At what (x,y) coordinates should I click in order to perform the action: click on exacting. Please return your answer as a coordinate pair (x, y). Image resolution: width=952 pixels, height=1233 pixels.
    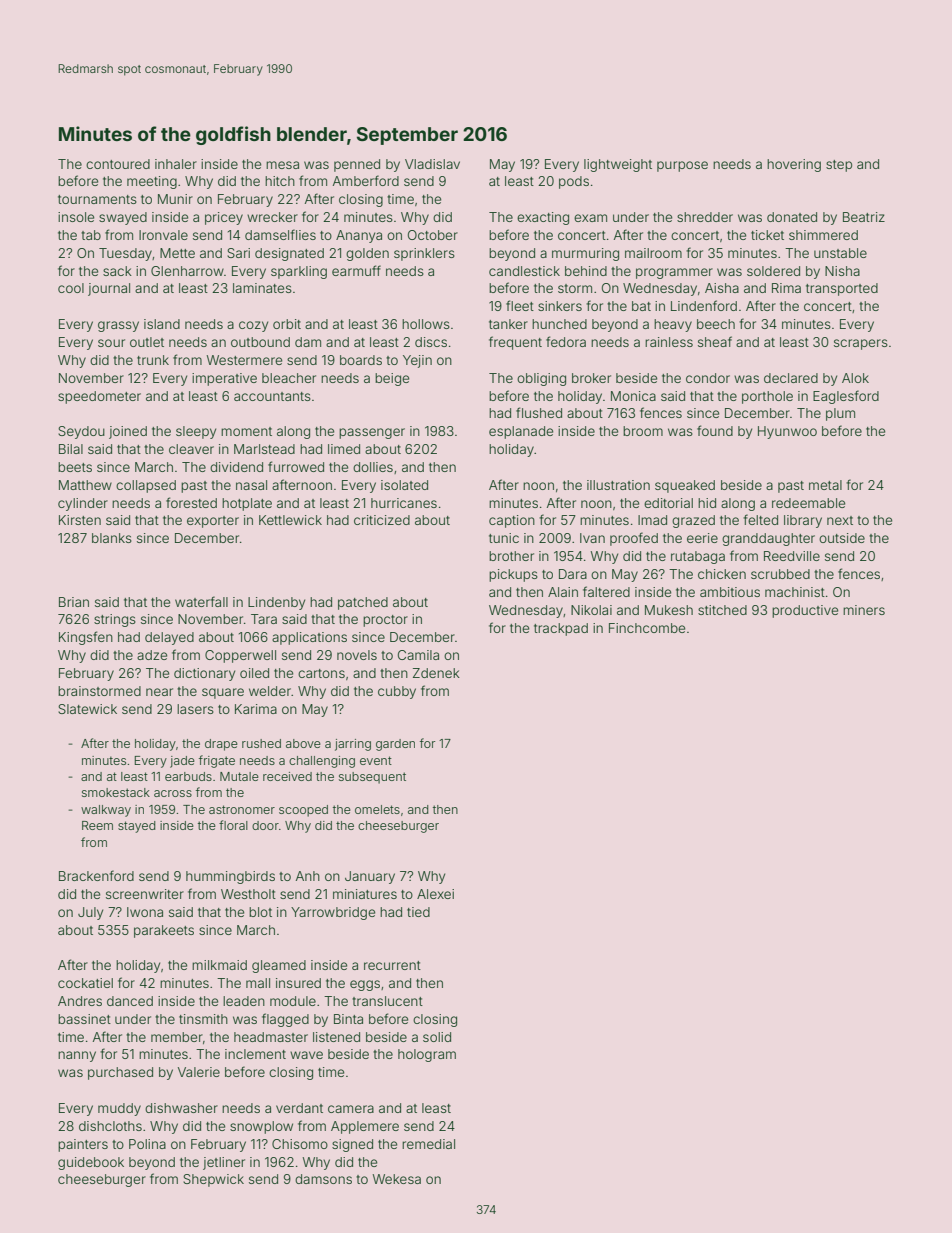
    Looking at the image, I should click on (543, 218).
